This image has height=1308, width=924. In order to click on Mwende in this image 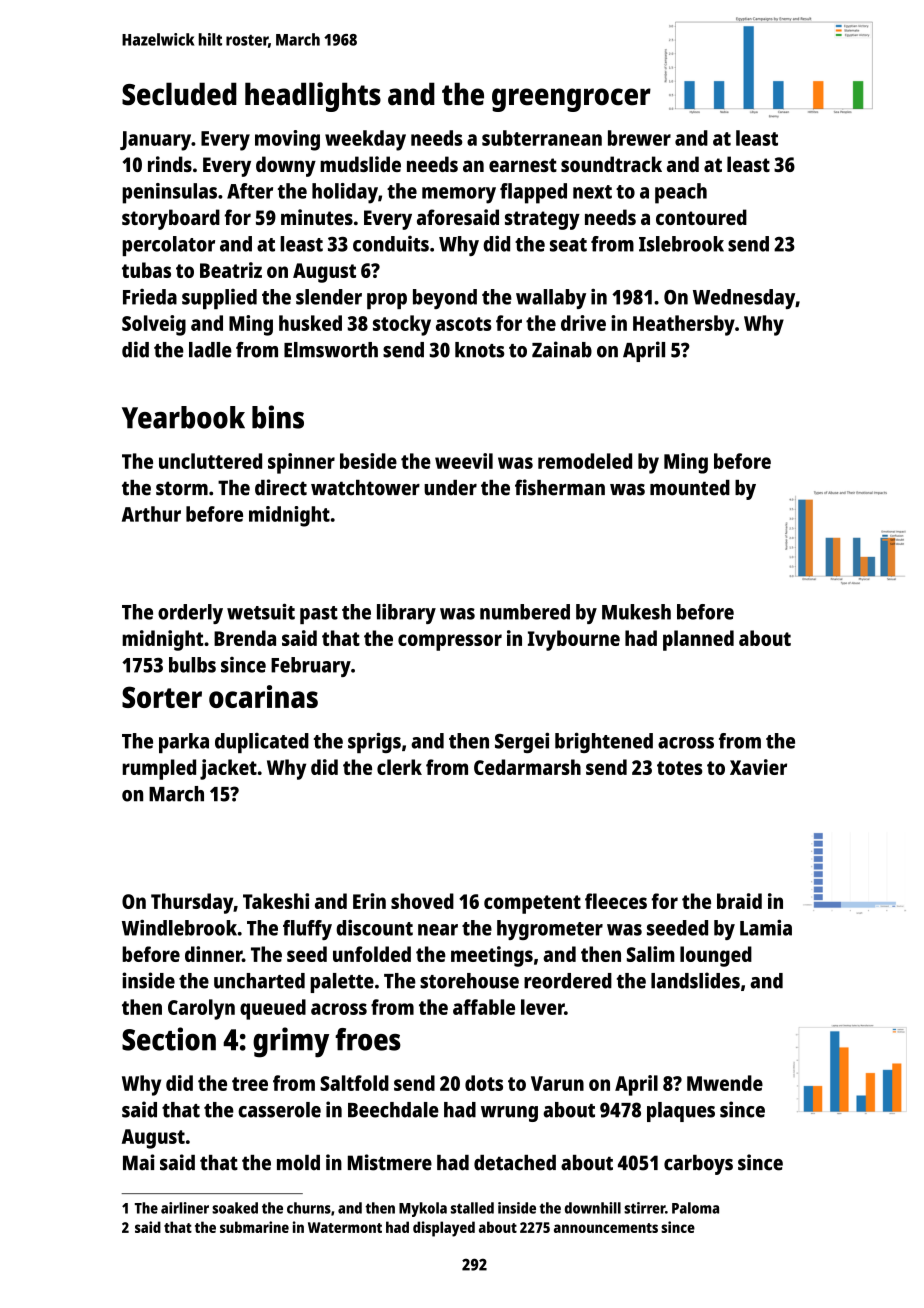, I will do `click(725, 1083)`.
